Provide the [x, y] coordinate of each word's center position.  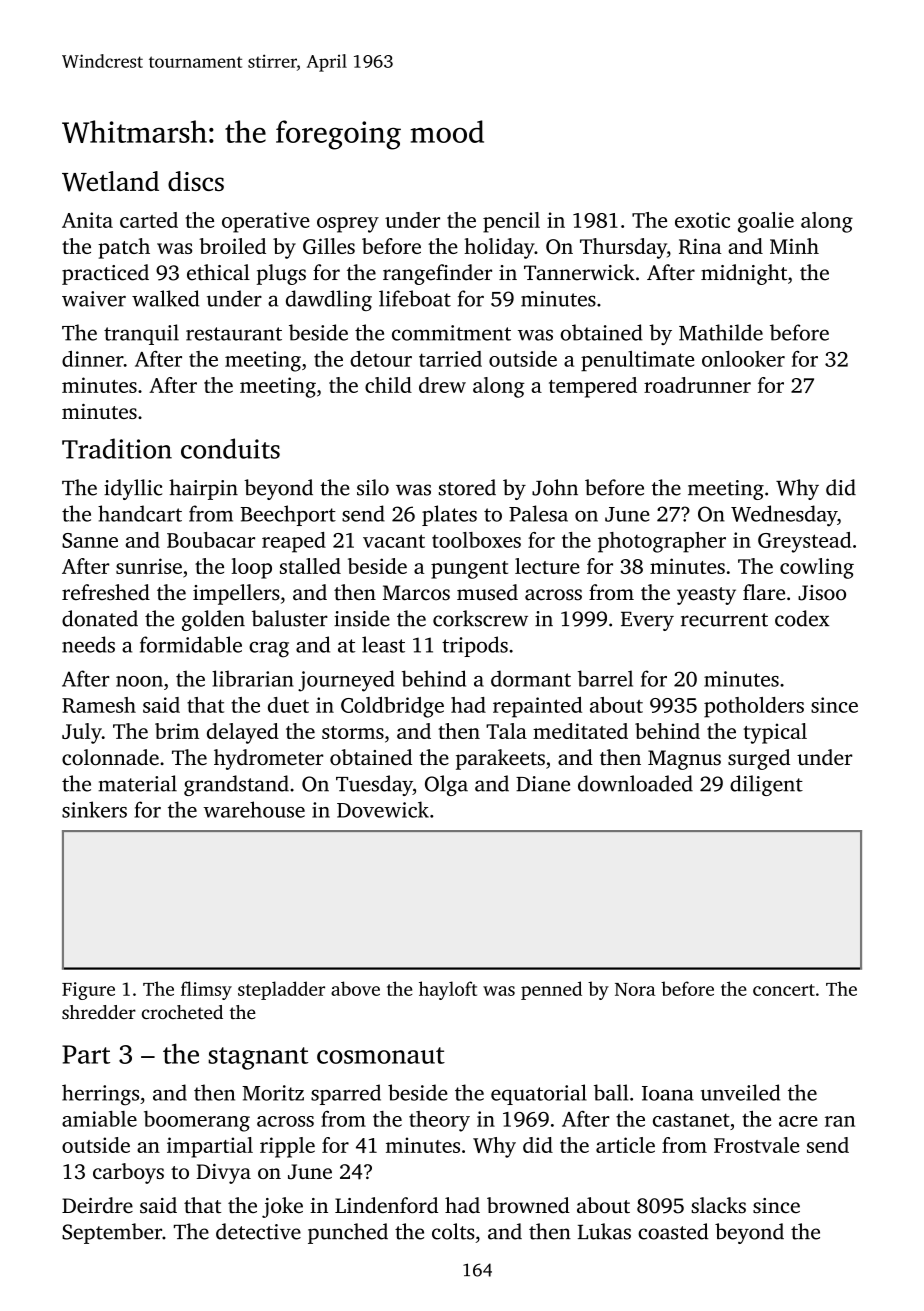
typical [775, 733]
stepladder [281, 990]
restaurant [234, 334]
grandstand [236, 785]
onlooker [743, 359]
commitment [451, 333]
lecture [547, 566]
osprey [348, 225]
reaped [294, 542]
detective [258, 1231]
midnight [744, 274]
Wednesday [784, 516]
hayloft [448, 990]
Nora [635, 989]
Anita [87, 220]
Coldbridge [392, 707]
